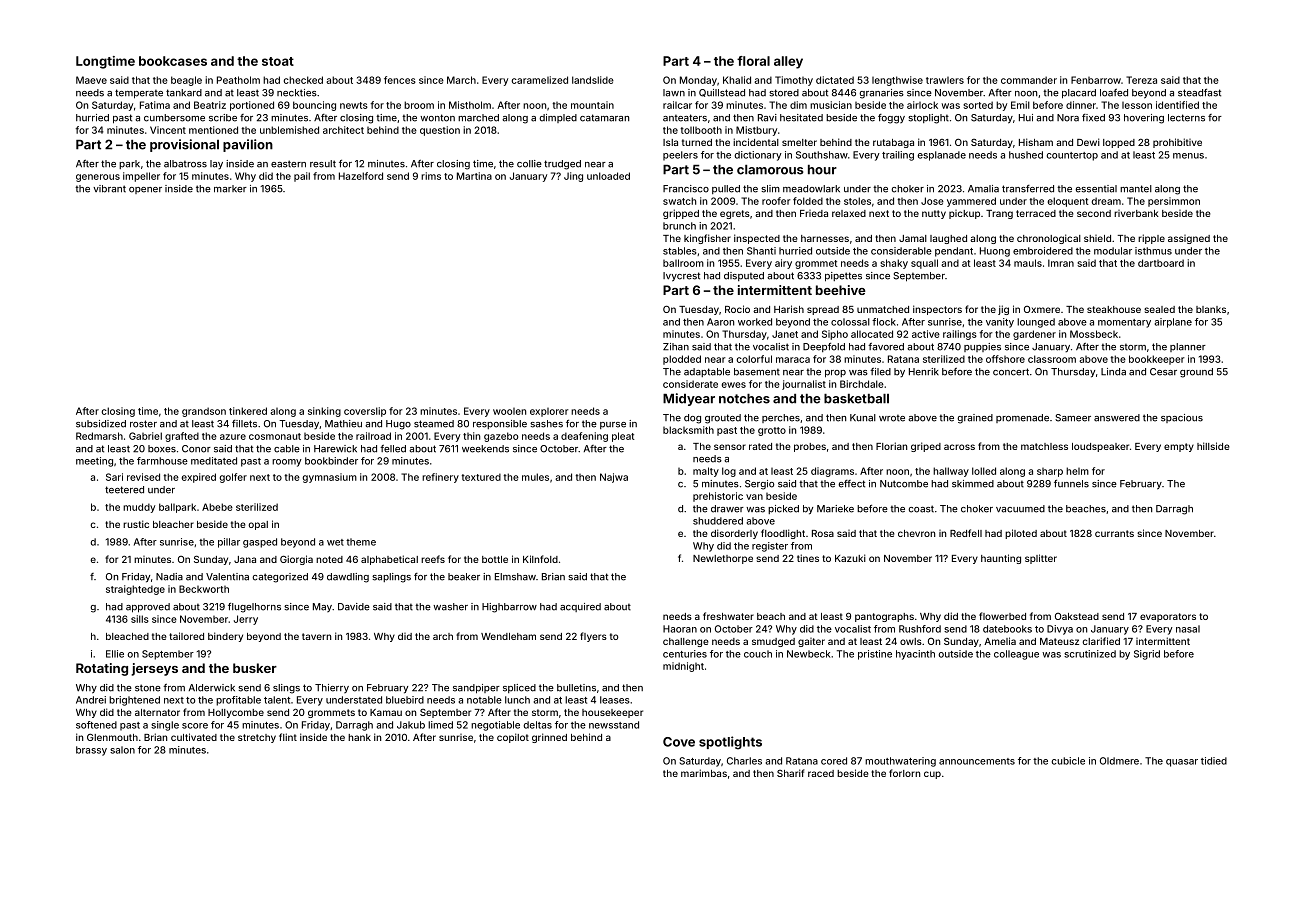 The height and width of the screenshot is (924, 1308). Describe the element at coordinates (753, 61) in the screenshot. I see `floral` at that location.
